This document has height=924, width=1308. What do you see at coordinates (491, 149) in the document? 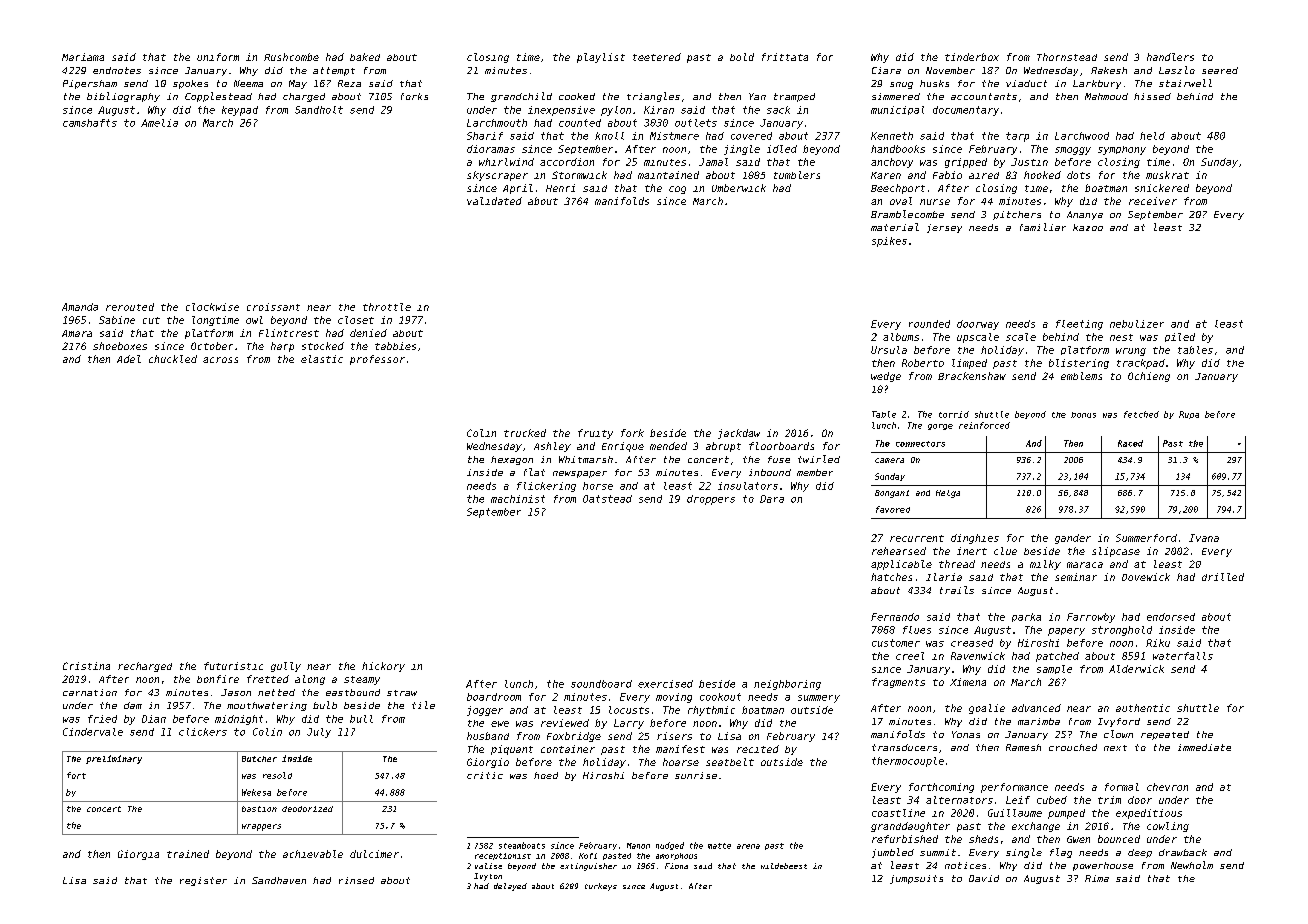
I see `dioramas` at bounding box center [491, 149].
